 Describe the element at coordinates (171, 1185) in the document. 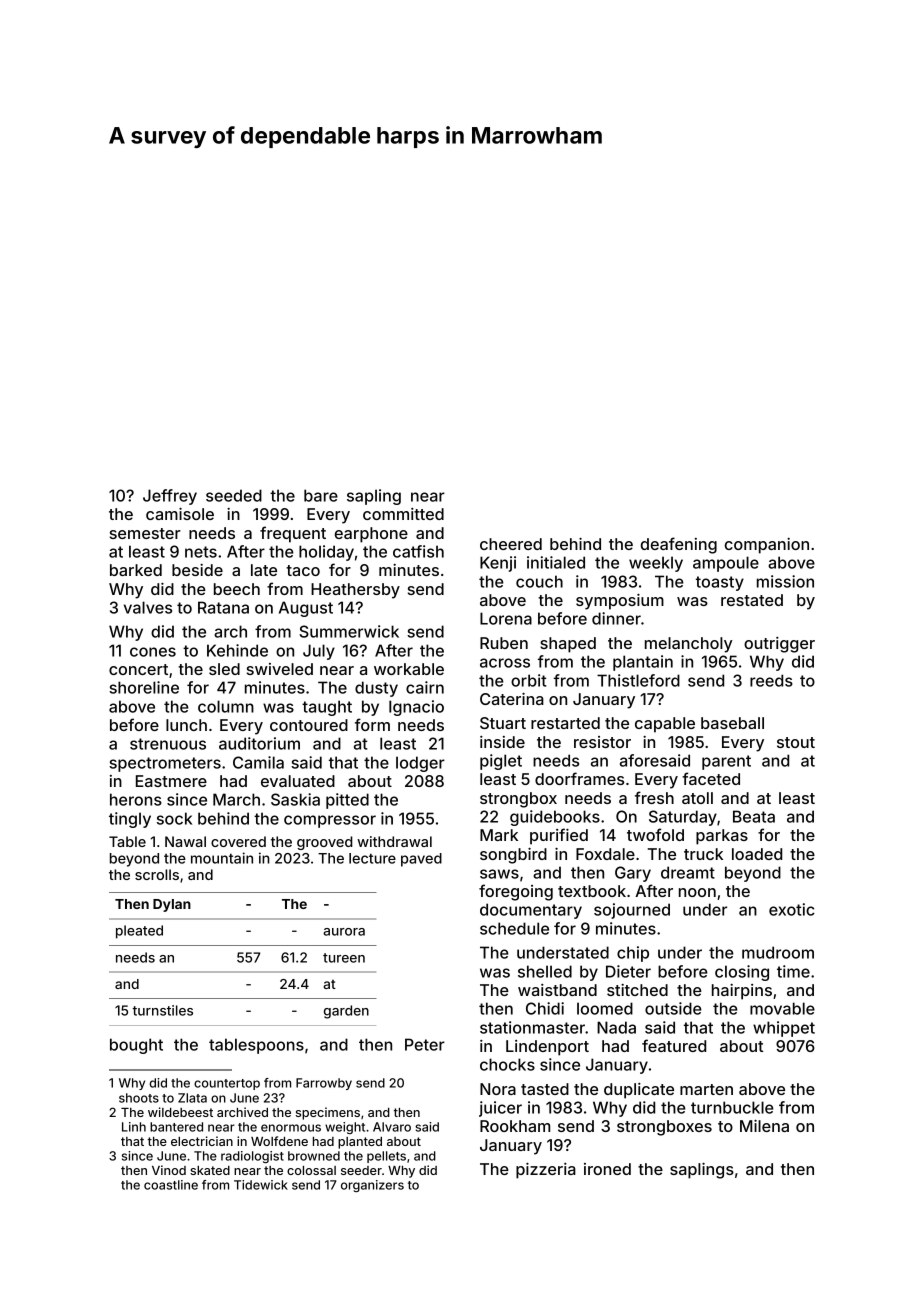

I see `coastline` at that location.
